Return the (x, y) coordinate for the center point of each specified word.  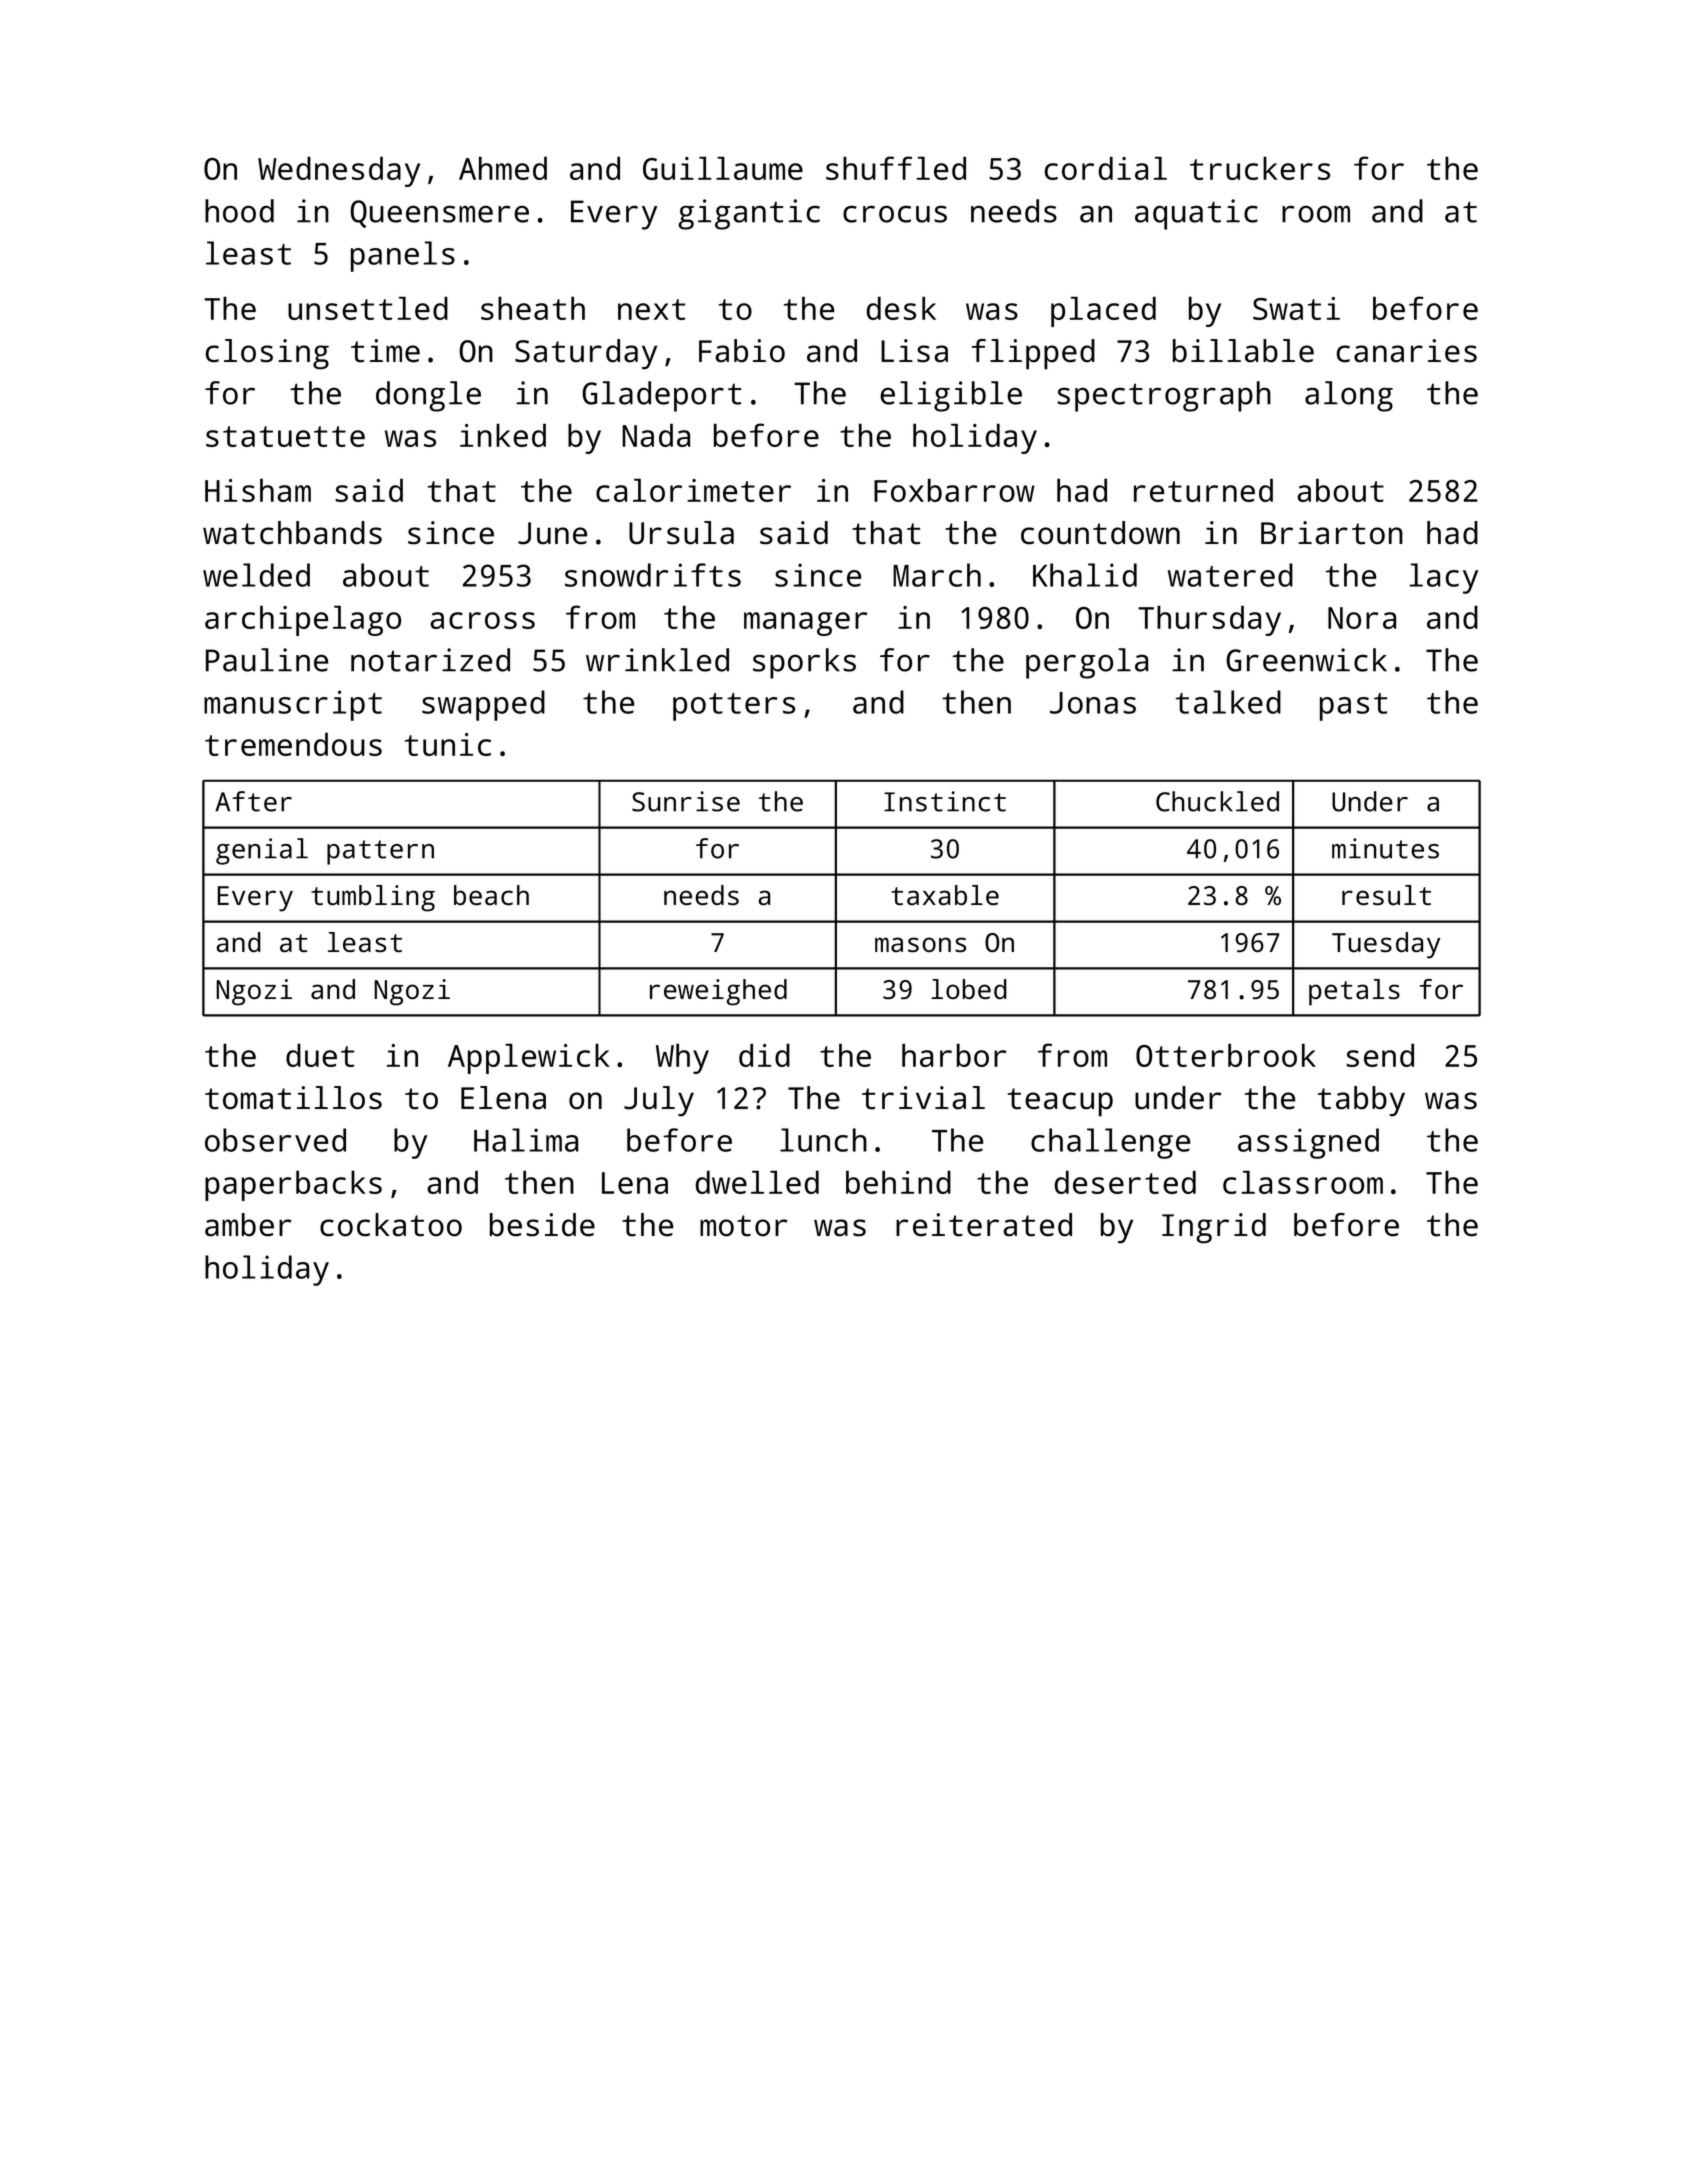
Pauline (267, 660)
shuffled (896, 168)
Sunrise (686, 801)
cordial (1106, 168)
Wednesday (339, 171)
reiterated (984, 1225)
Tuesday (1386, 945)
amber (248, 1225)
